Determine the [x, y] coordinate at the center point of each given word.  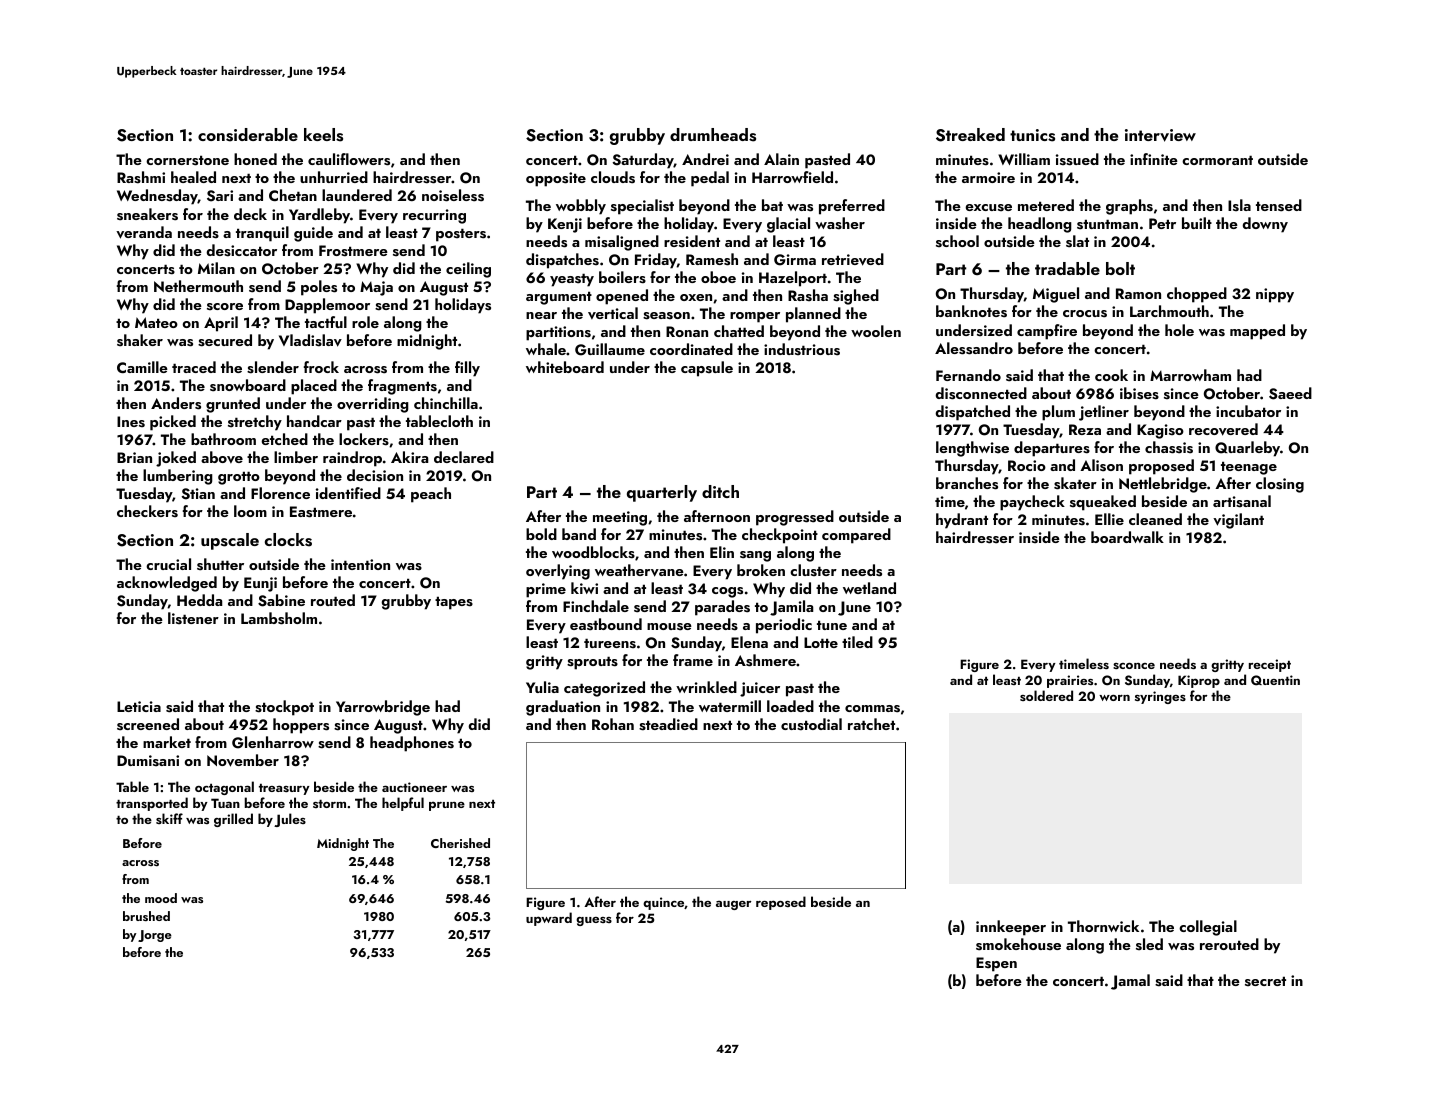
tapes [454, 603]
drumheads [713, 135]
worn [1114, 698]
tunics [1032, 135]
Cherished [460, 843]
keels [323, 135]
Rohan [613, 724]
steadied [668, 724]
